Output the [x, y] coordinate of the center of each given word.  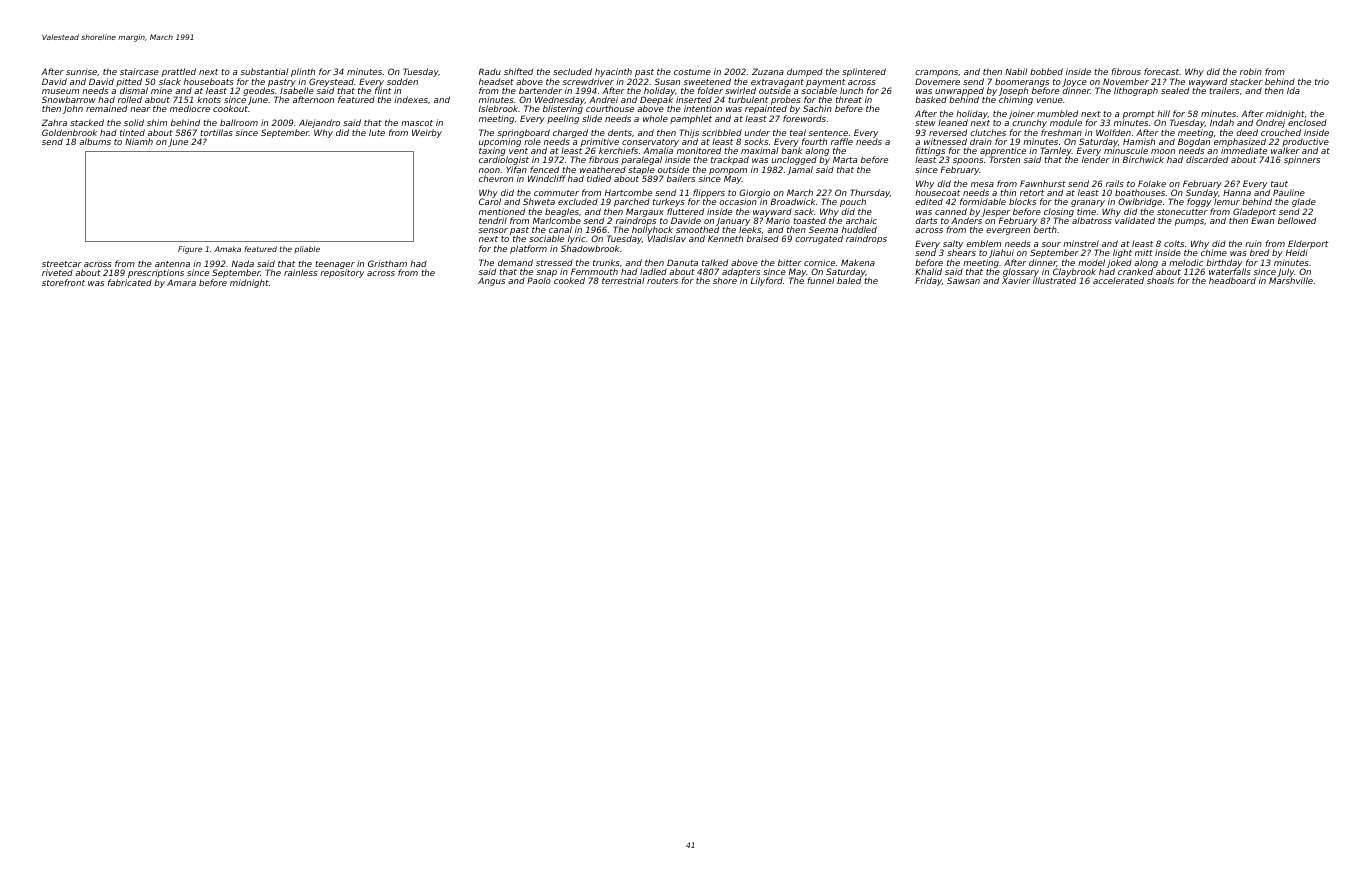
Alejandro [319, 123]
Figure [190, 250]
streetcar [62, 264]
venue [1050, 100]
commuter [556, 193]
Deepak [656, 101]
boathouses [1140, 192]
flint [383, 90]
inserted [694, 100]
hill [1163, 113]
